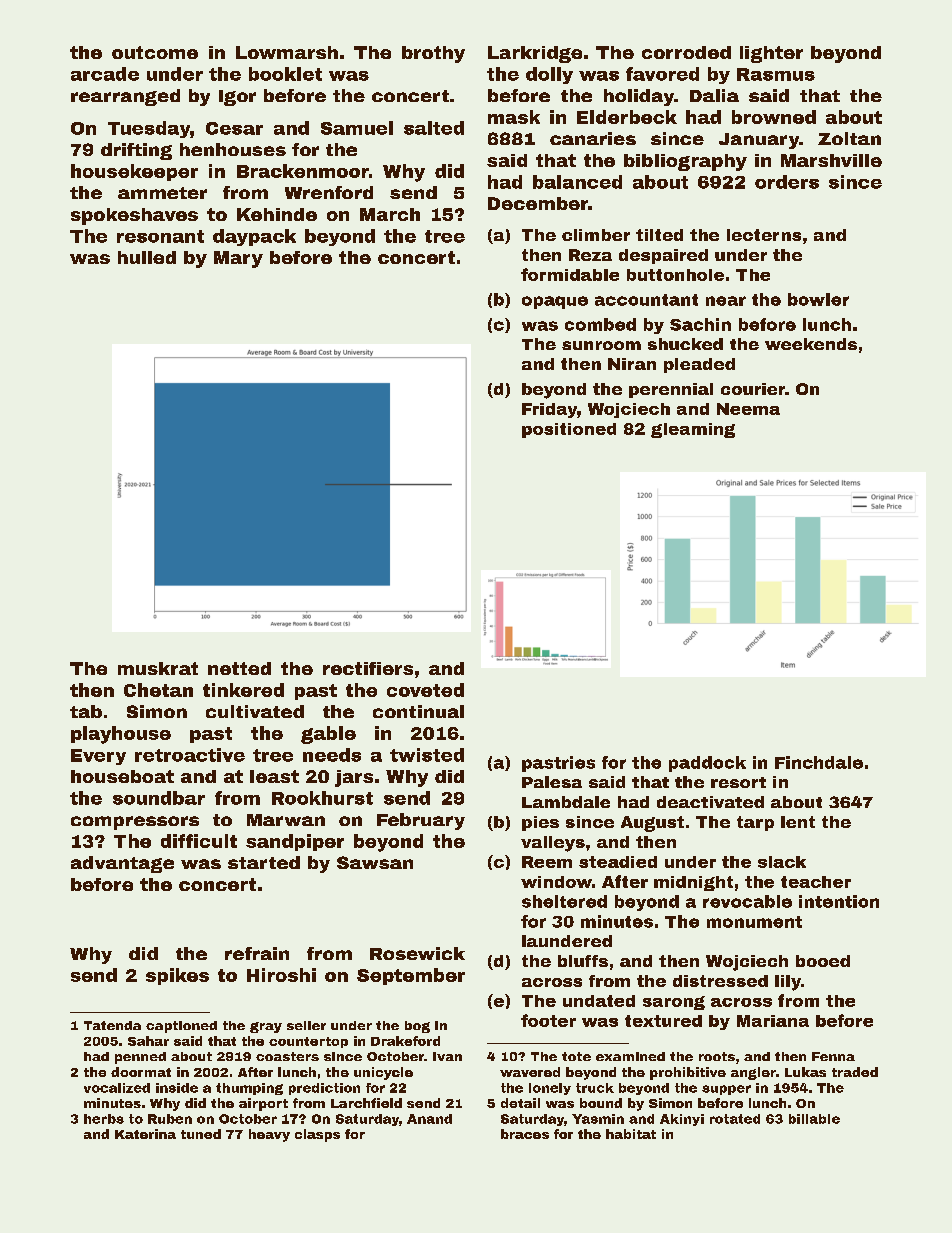 This document has width=952, height=1233. Describe the element at coordinates (755, 823) in the document. I see `tarp` at that location.
